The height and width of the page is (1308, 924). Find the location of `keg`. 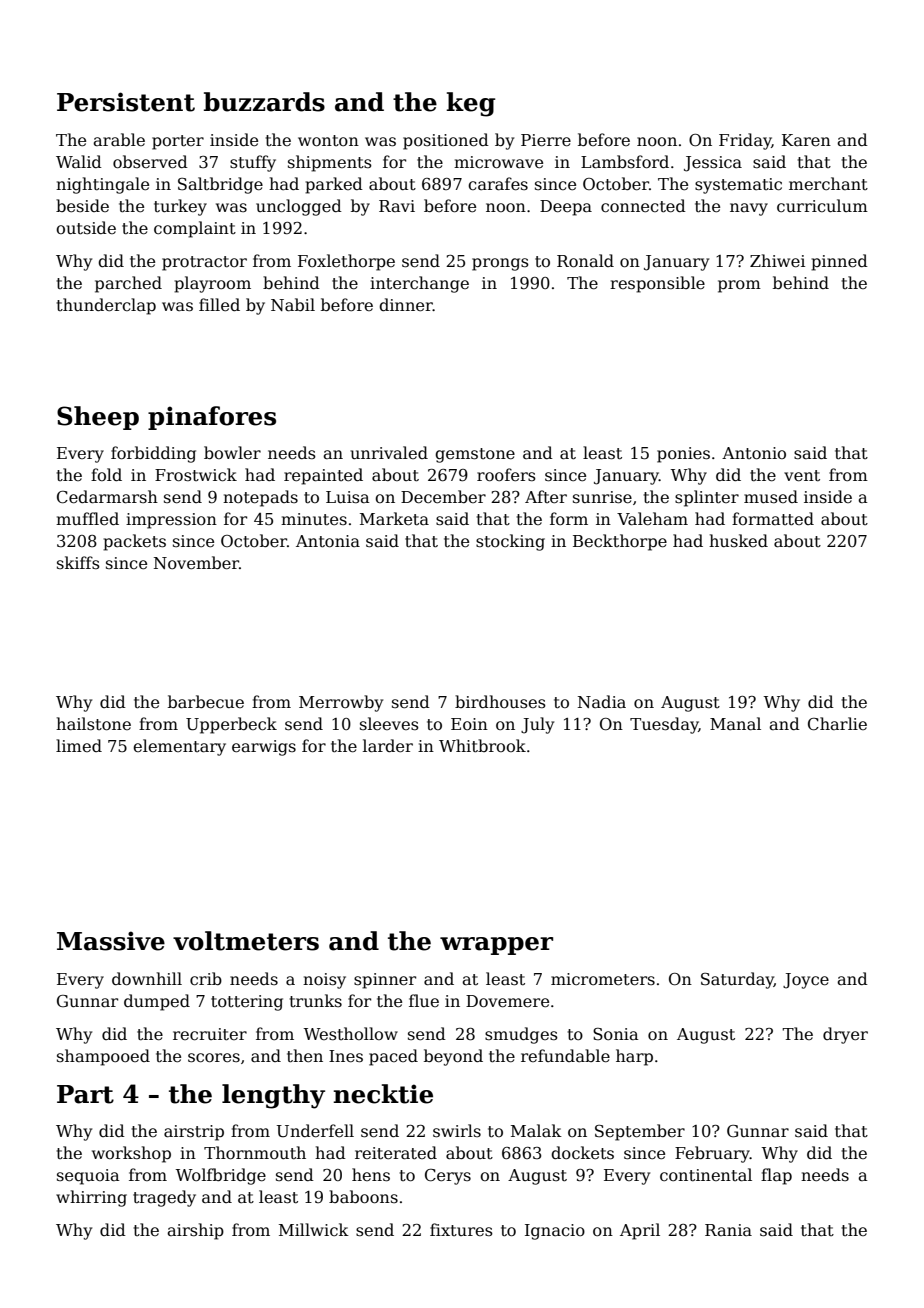

keg is located at coordinates (470, 104).
